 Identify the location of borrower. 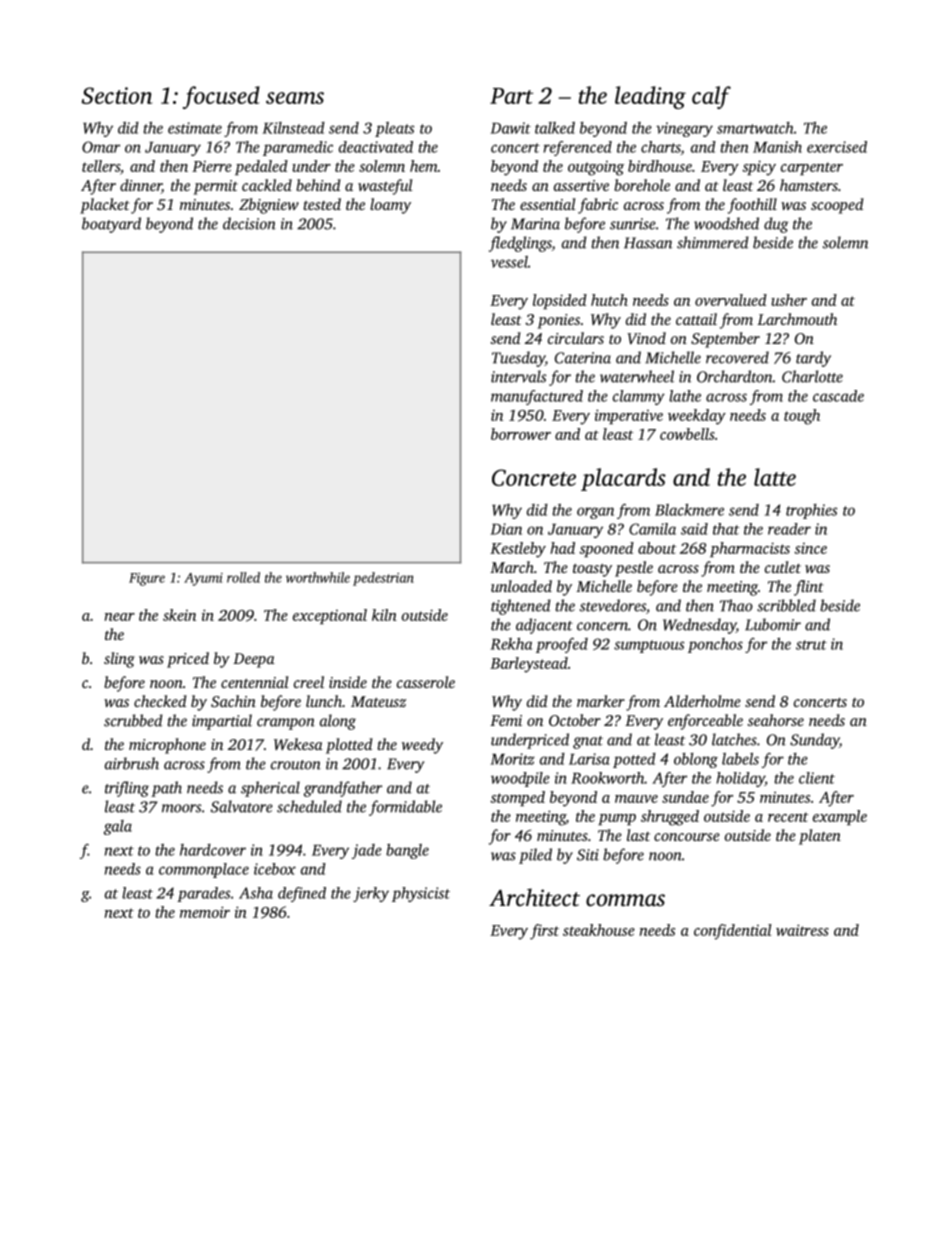
(521, 434).
